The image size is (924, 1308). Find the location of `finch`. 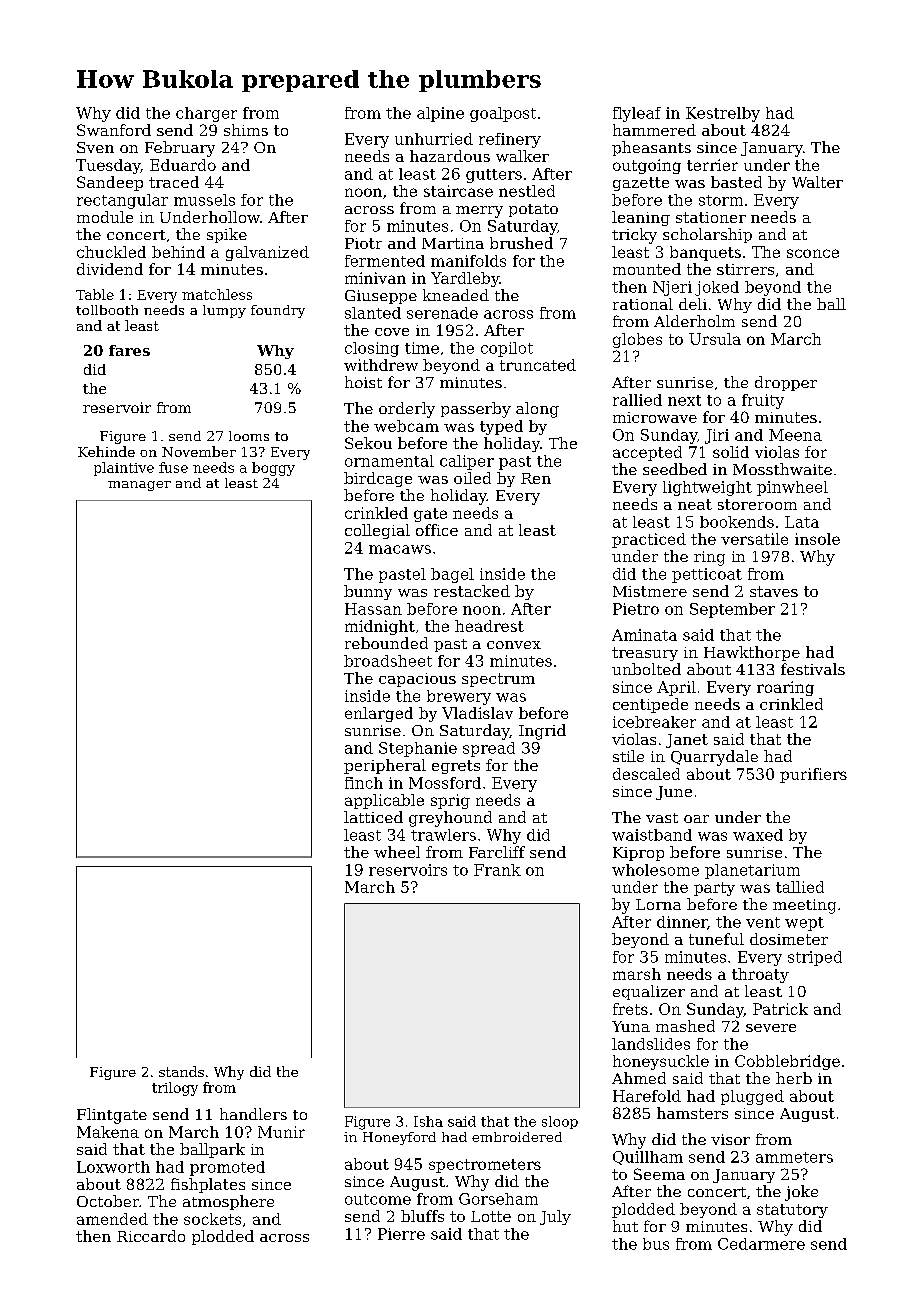

finch is located at coordinates (364, 783).
